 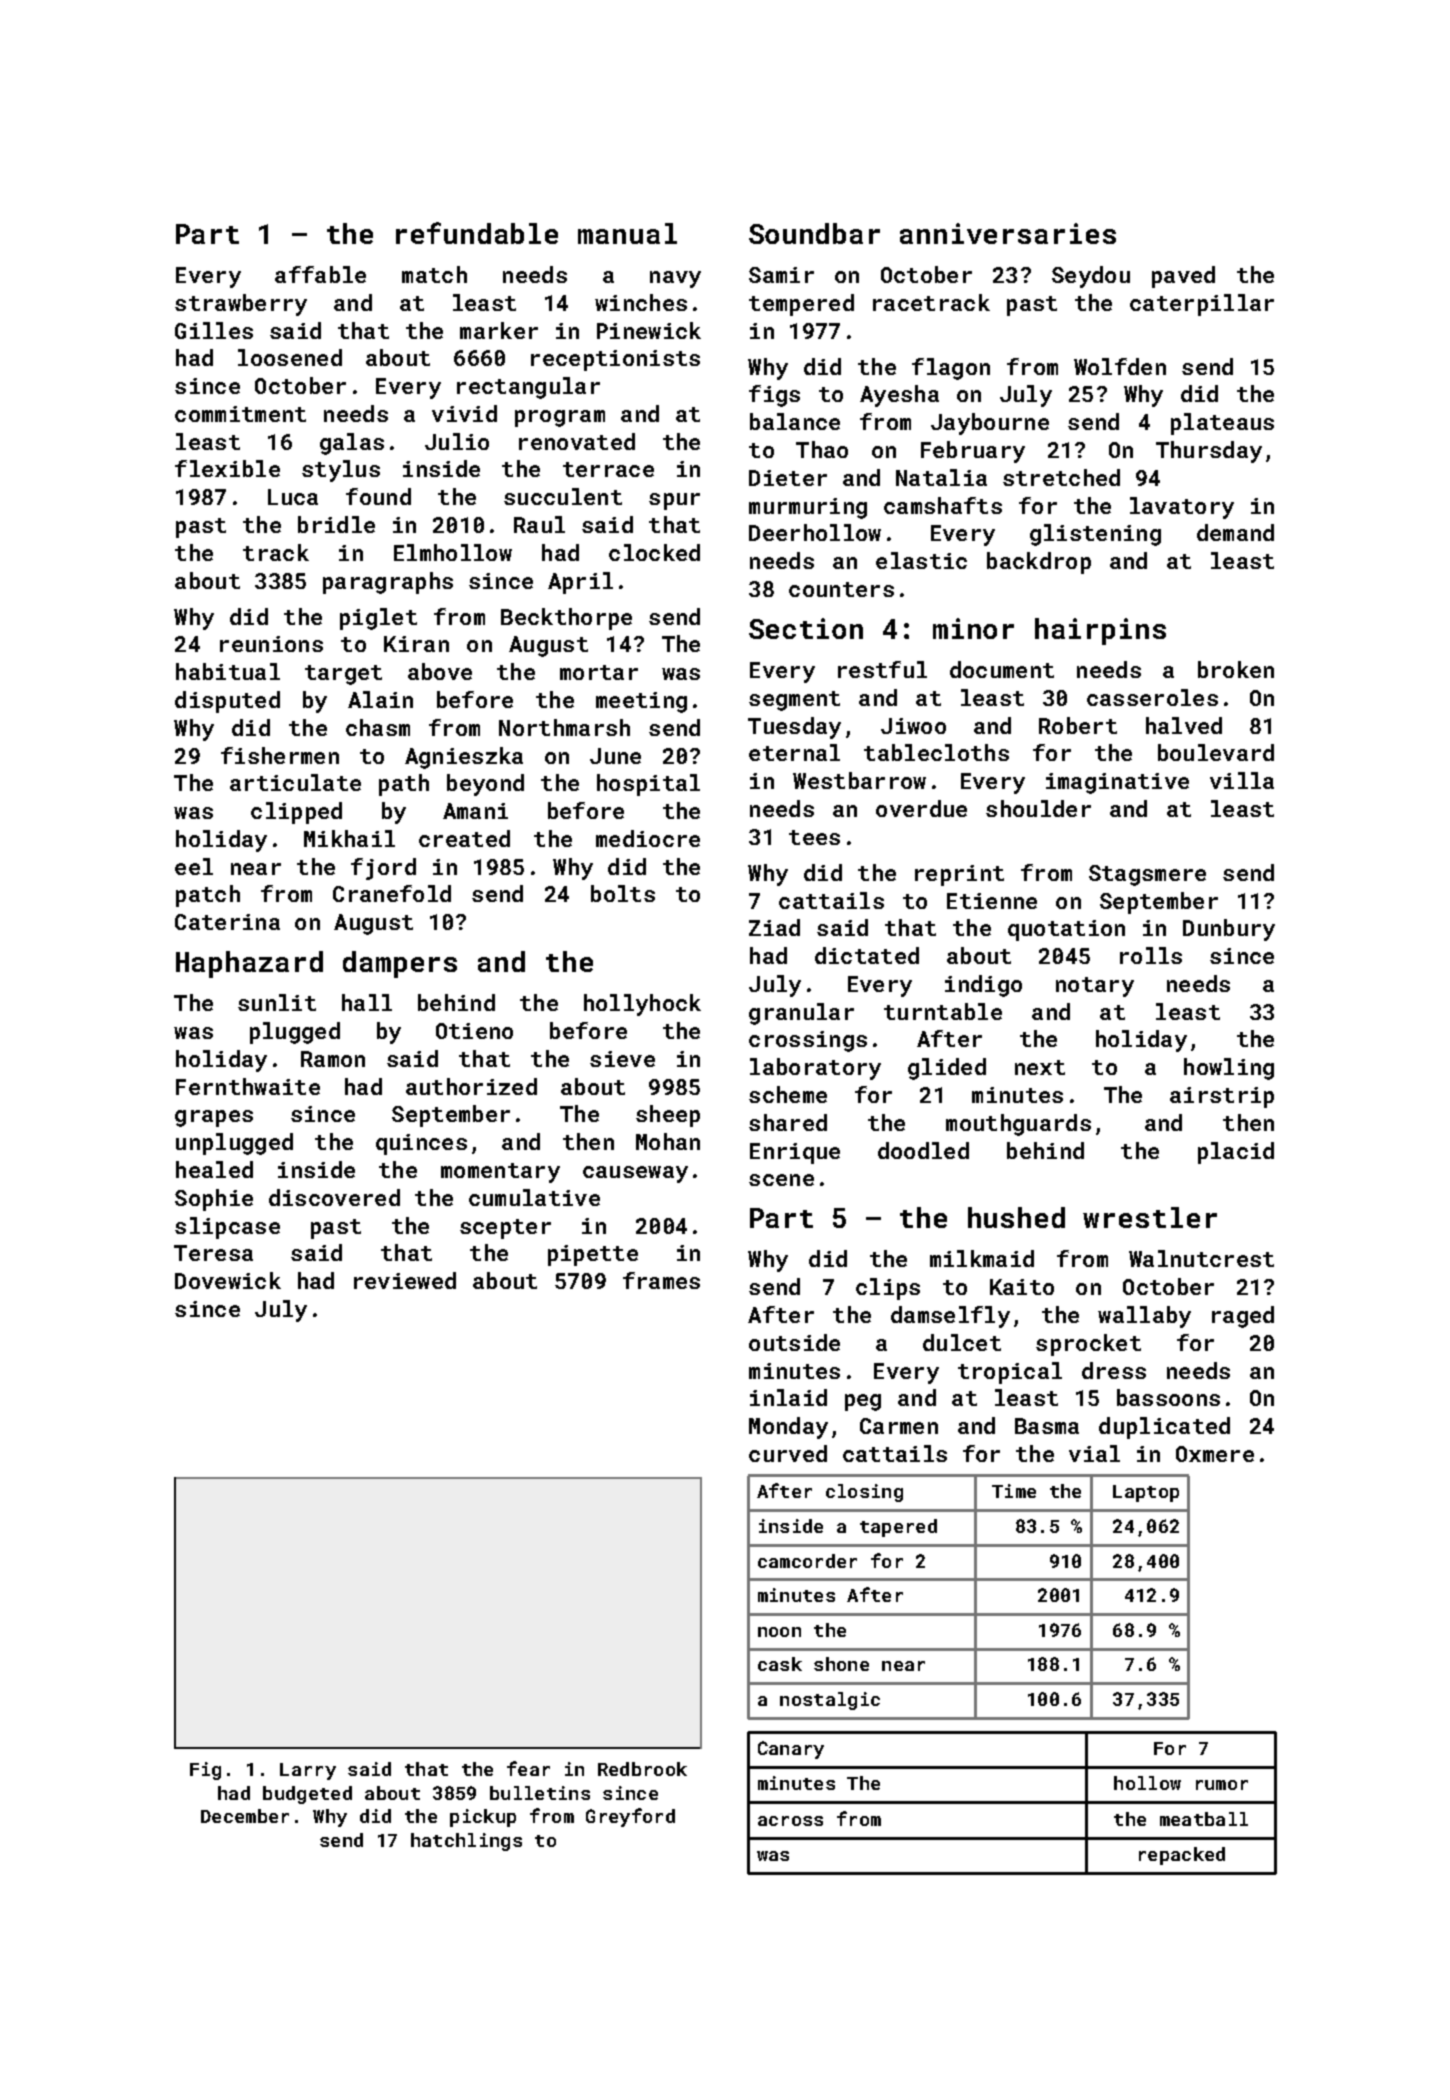 What do you see at coordinates (1152, 697) in the image?
I see `casseroles` at bounding box center [1152, 697].
